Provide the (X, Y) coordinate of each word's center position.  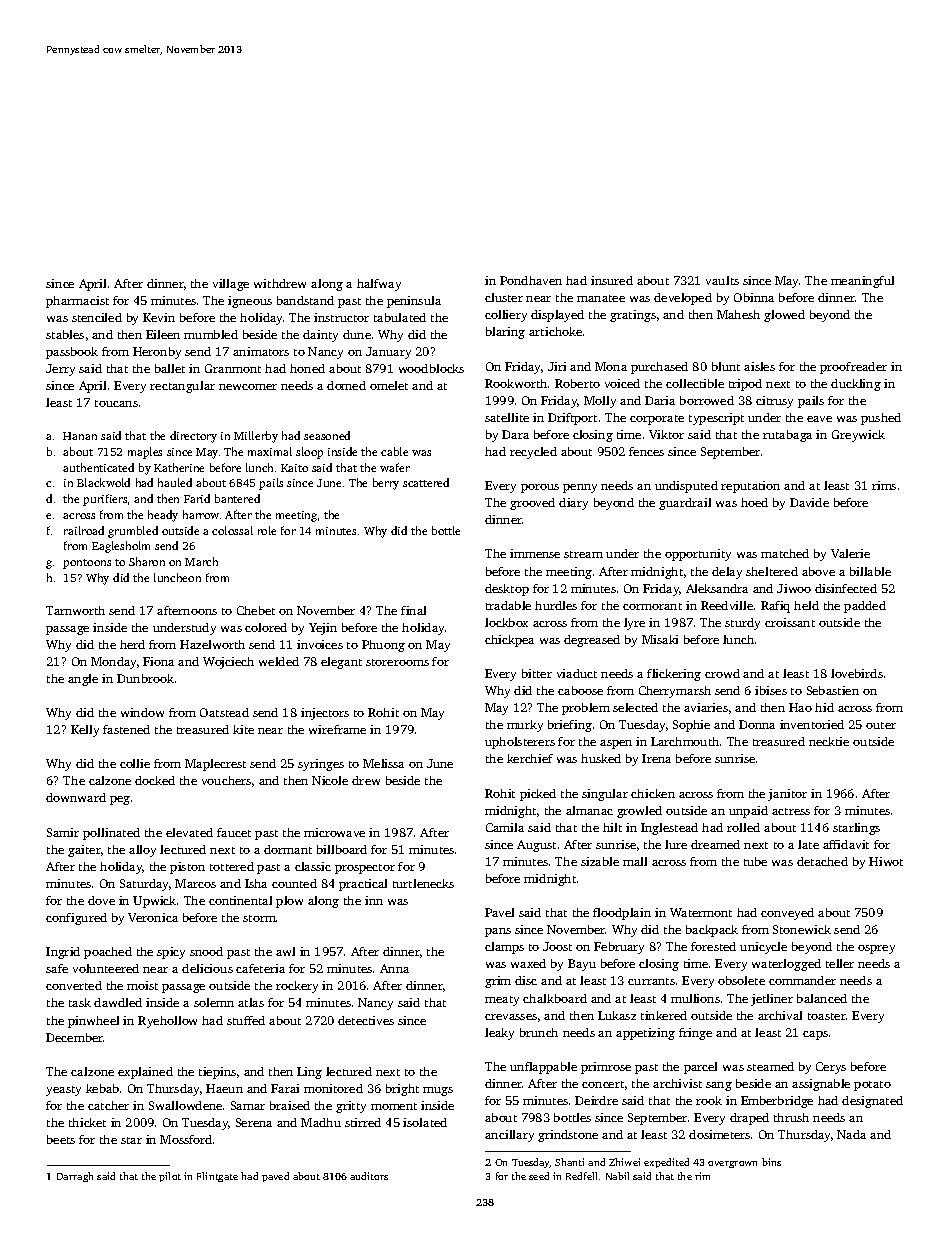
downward (76, 797)
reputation (750, 487)
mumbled (211, 334)
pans (498, 932)
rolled (743, 827)
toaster (827, 1016)
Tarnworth (75, 610)
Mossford (186, 1139)
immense (535, 553)
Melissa (383, 763)
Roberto (577, 383)
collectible (695, 383)
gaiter (84, 851)
